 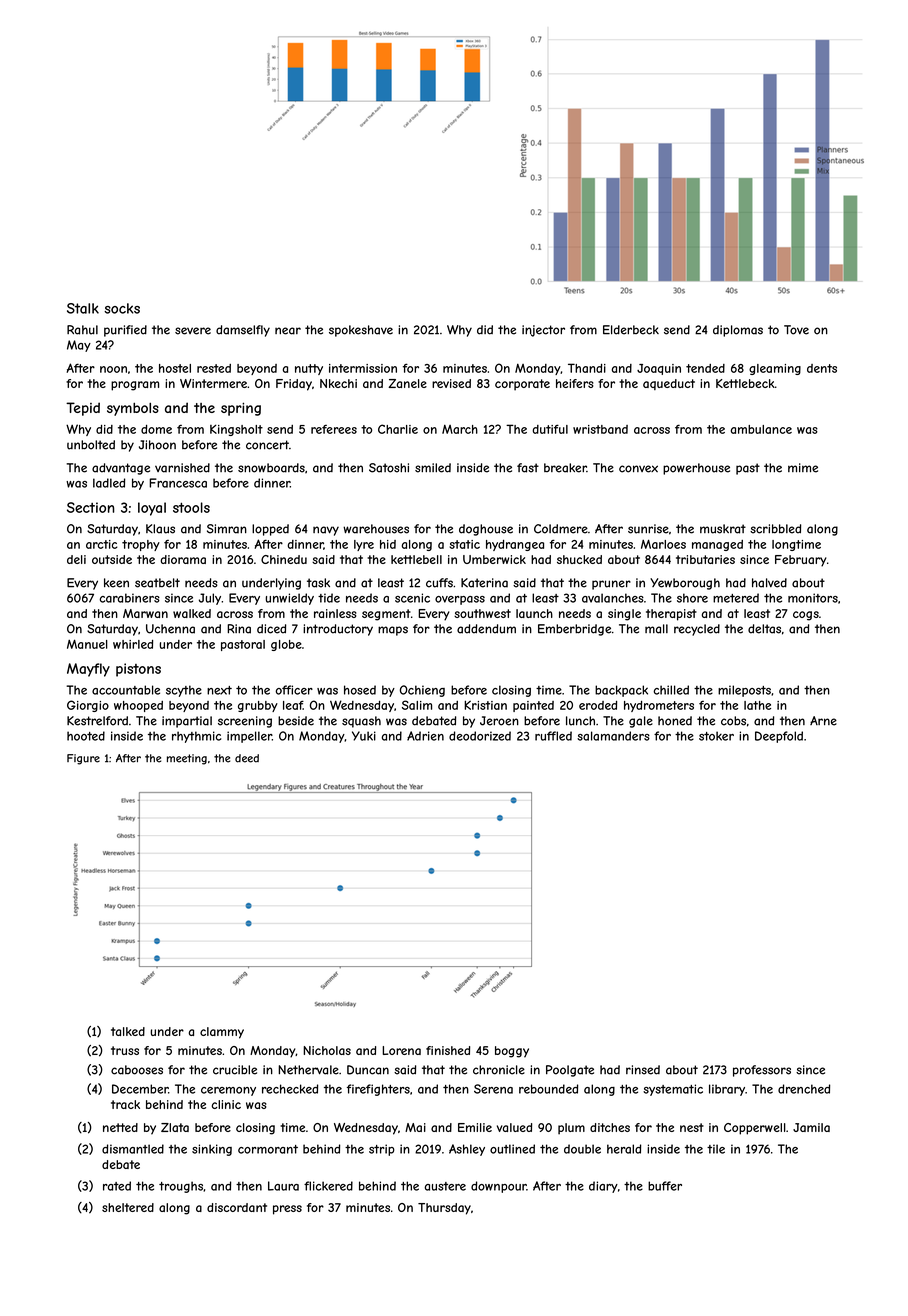 I want to click on press, so click(x=287, y=1210).
